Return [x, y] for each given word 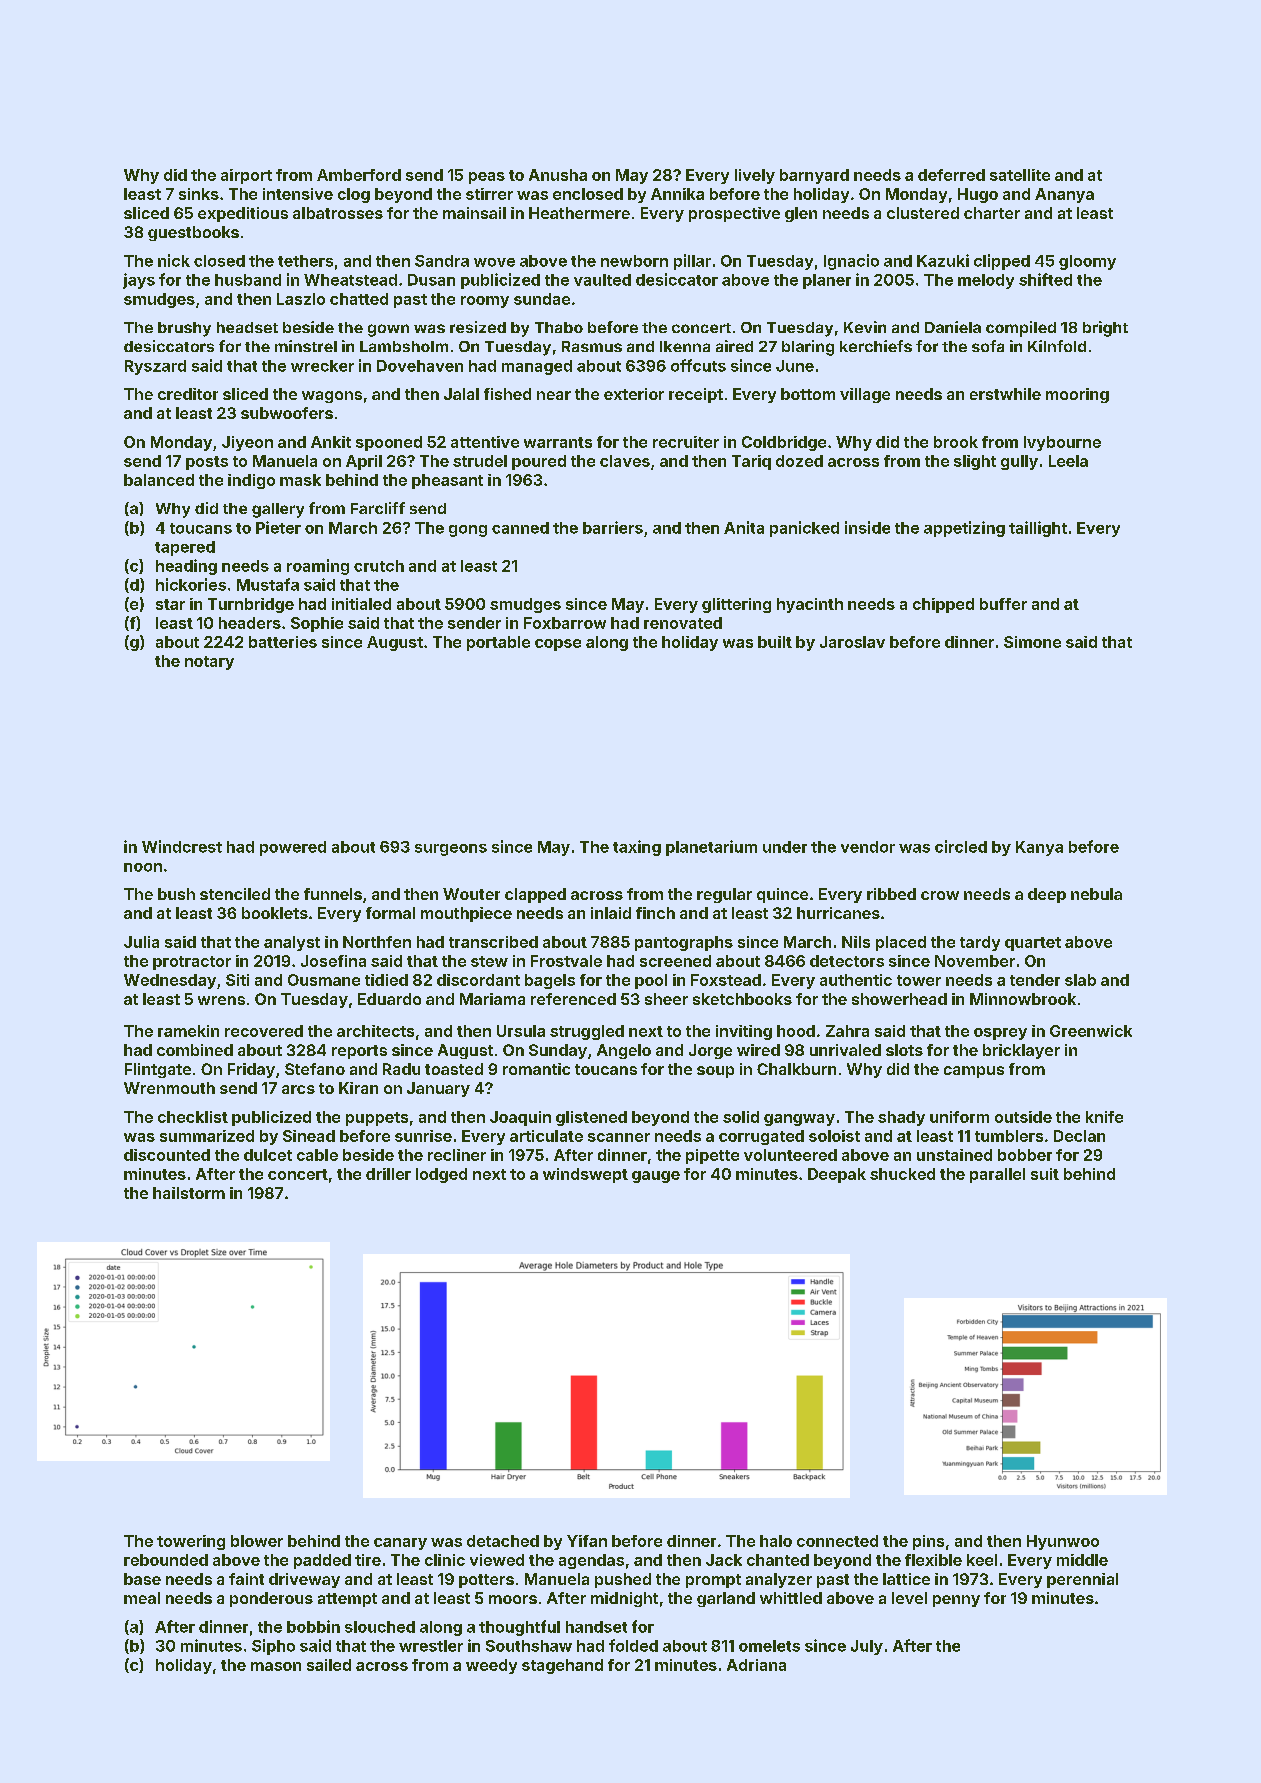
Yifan [587, 1541]
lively [755, 176]
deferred [951, 175]
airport [246, 176]
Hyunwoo [1063, 1542]
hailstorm [189, 1193]
